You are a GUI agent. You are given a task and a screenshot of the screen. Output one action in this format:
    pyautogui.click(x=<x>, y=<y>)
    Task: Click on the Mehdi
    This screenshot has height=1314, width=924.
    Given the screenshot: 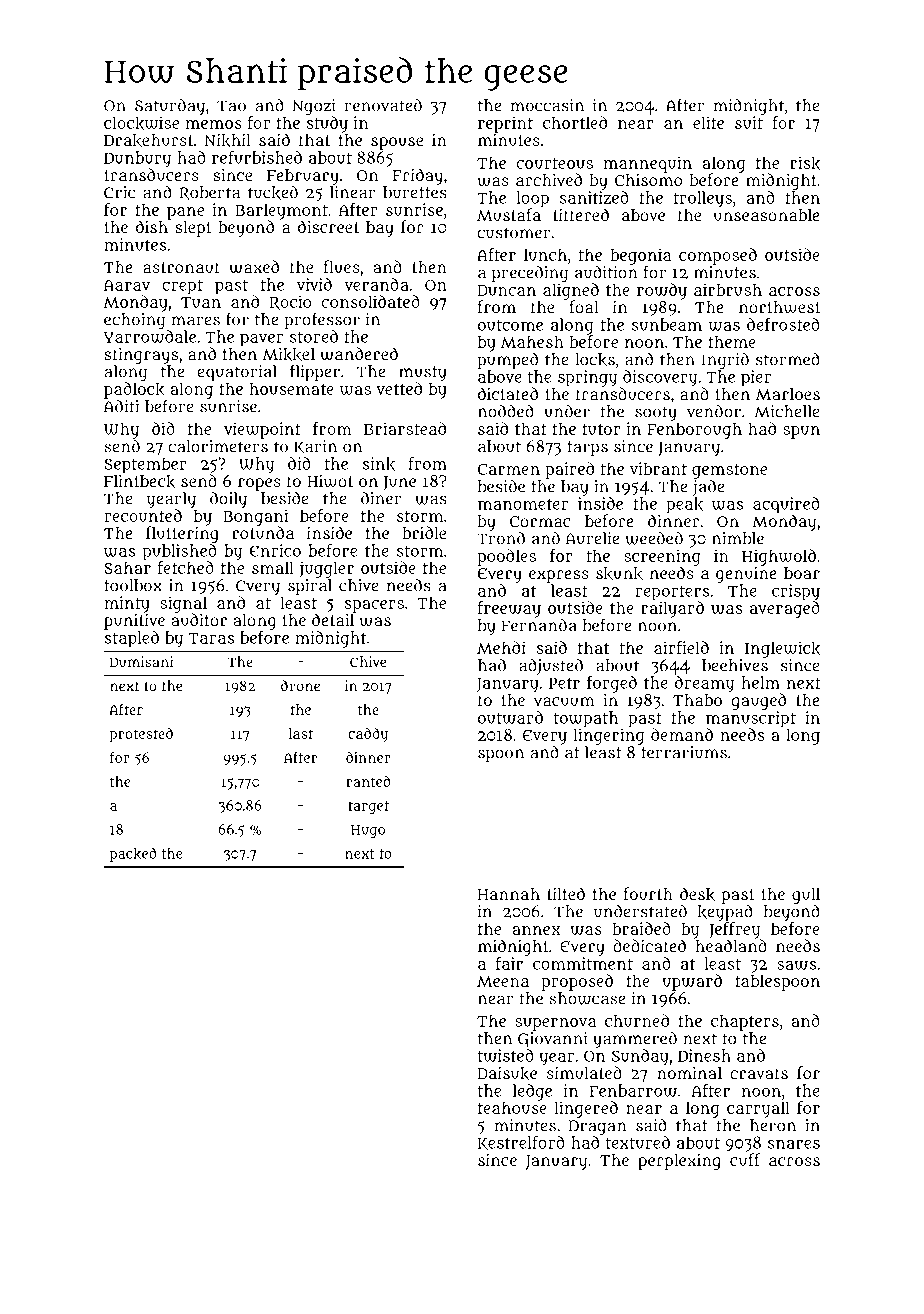 What is the action you would take?
    pyautogui.click(x=501, y=647)
